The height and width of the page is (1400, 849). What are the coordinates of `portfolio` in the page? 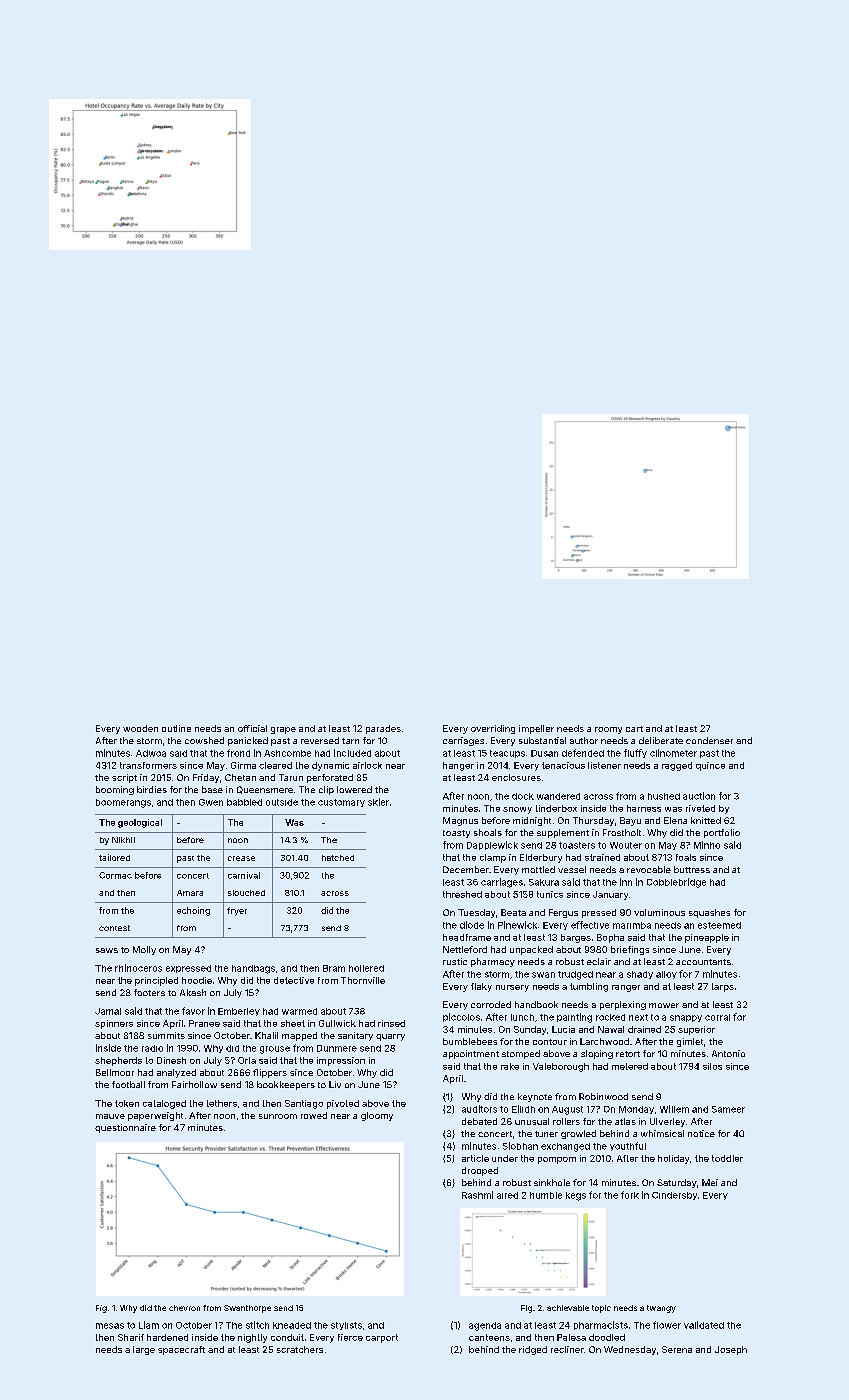 It's located at (722, 833).
